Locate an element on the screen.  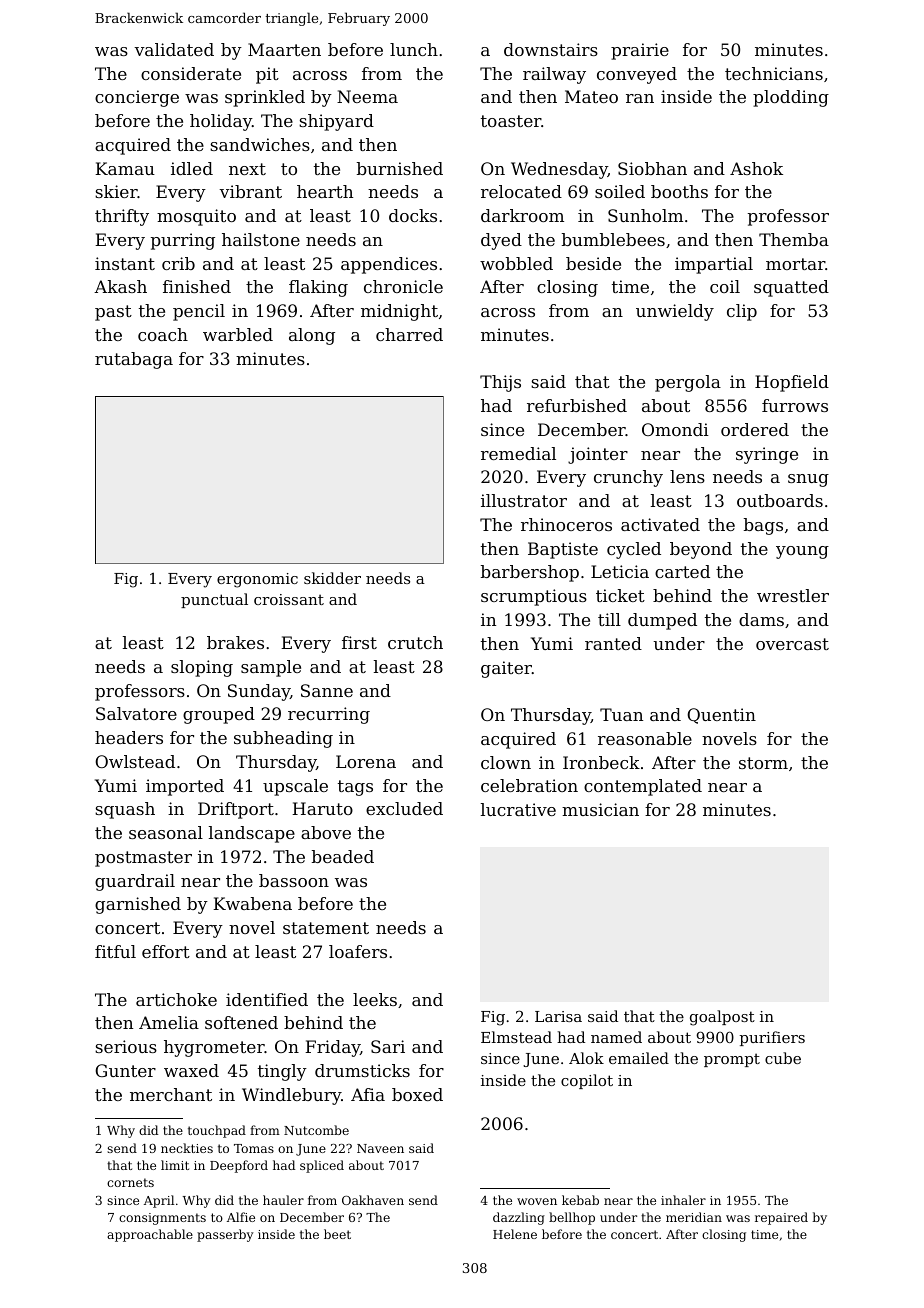
dyed is located at coordinates (501, 241).
